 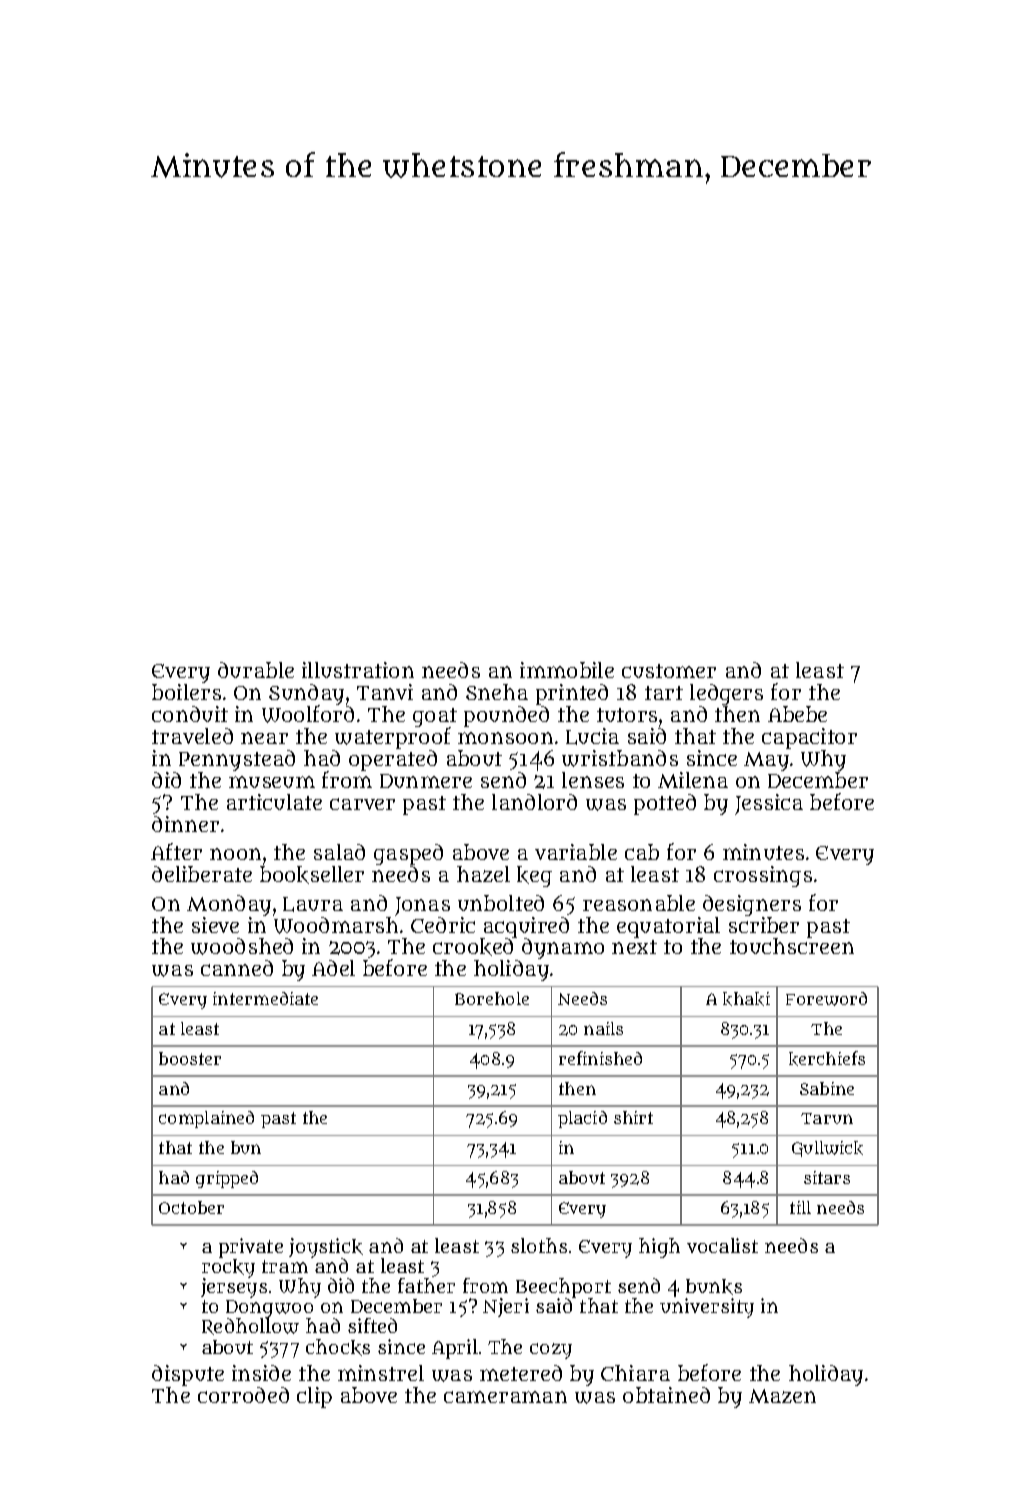 I want to click on dynamo, so click(x=563, y=948).
